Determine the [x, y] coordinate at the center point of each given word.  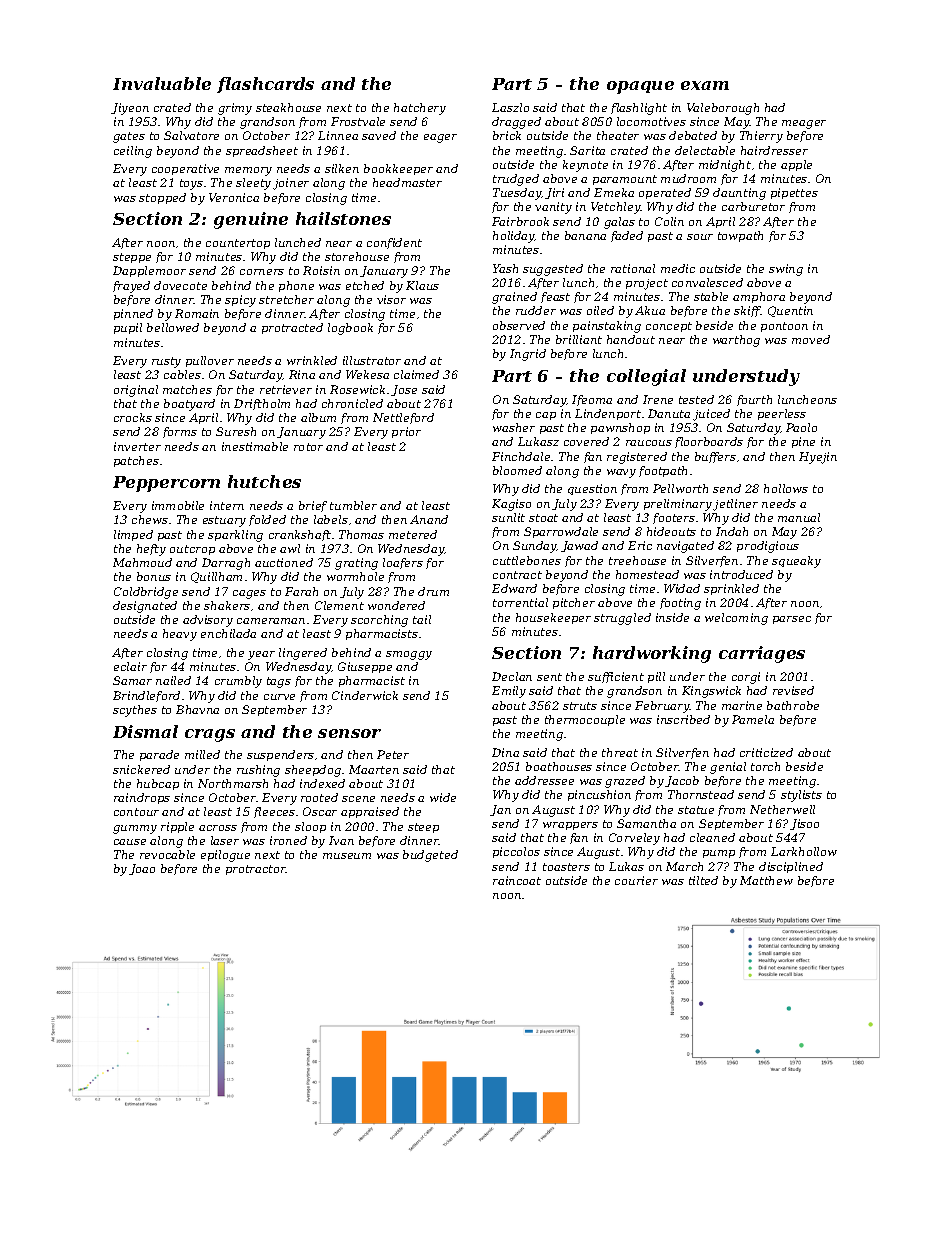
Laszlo [510, 107]
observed [519, 325]
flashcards [265, 85]
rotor [308, 447]
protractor [256, 870]
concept [669, 327]
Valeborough [723, 109]
